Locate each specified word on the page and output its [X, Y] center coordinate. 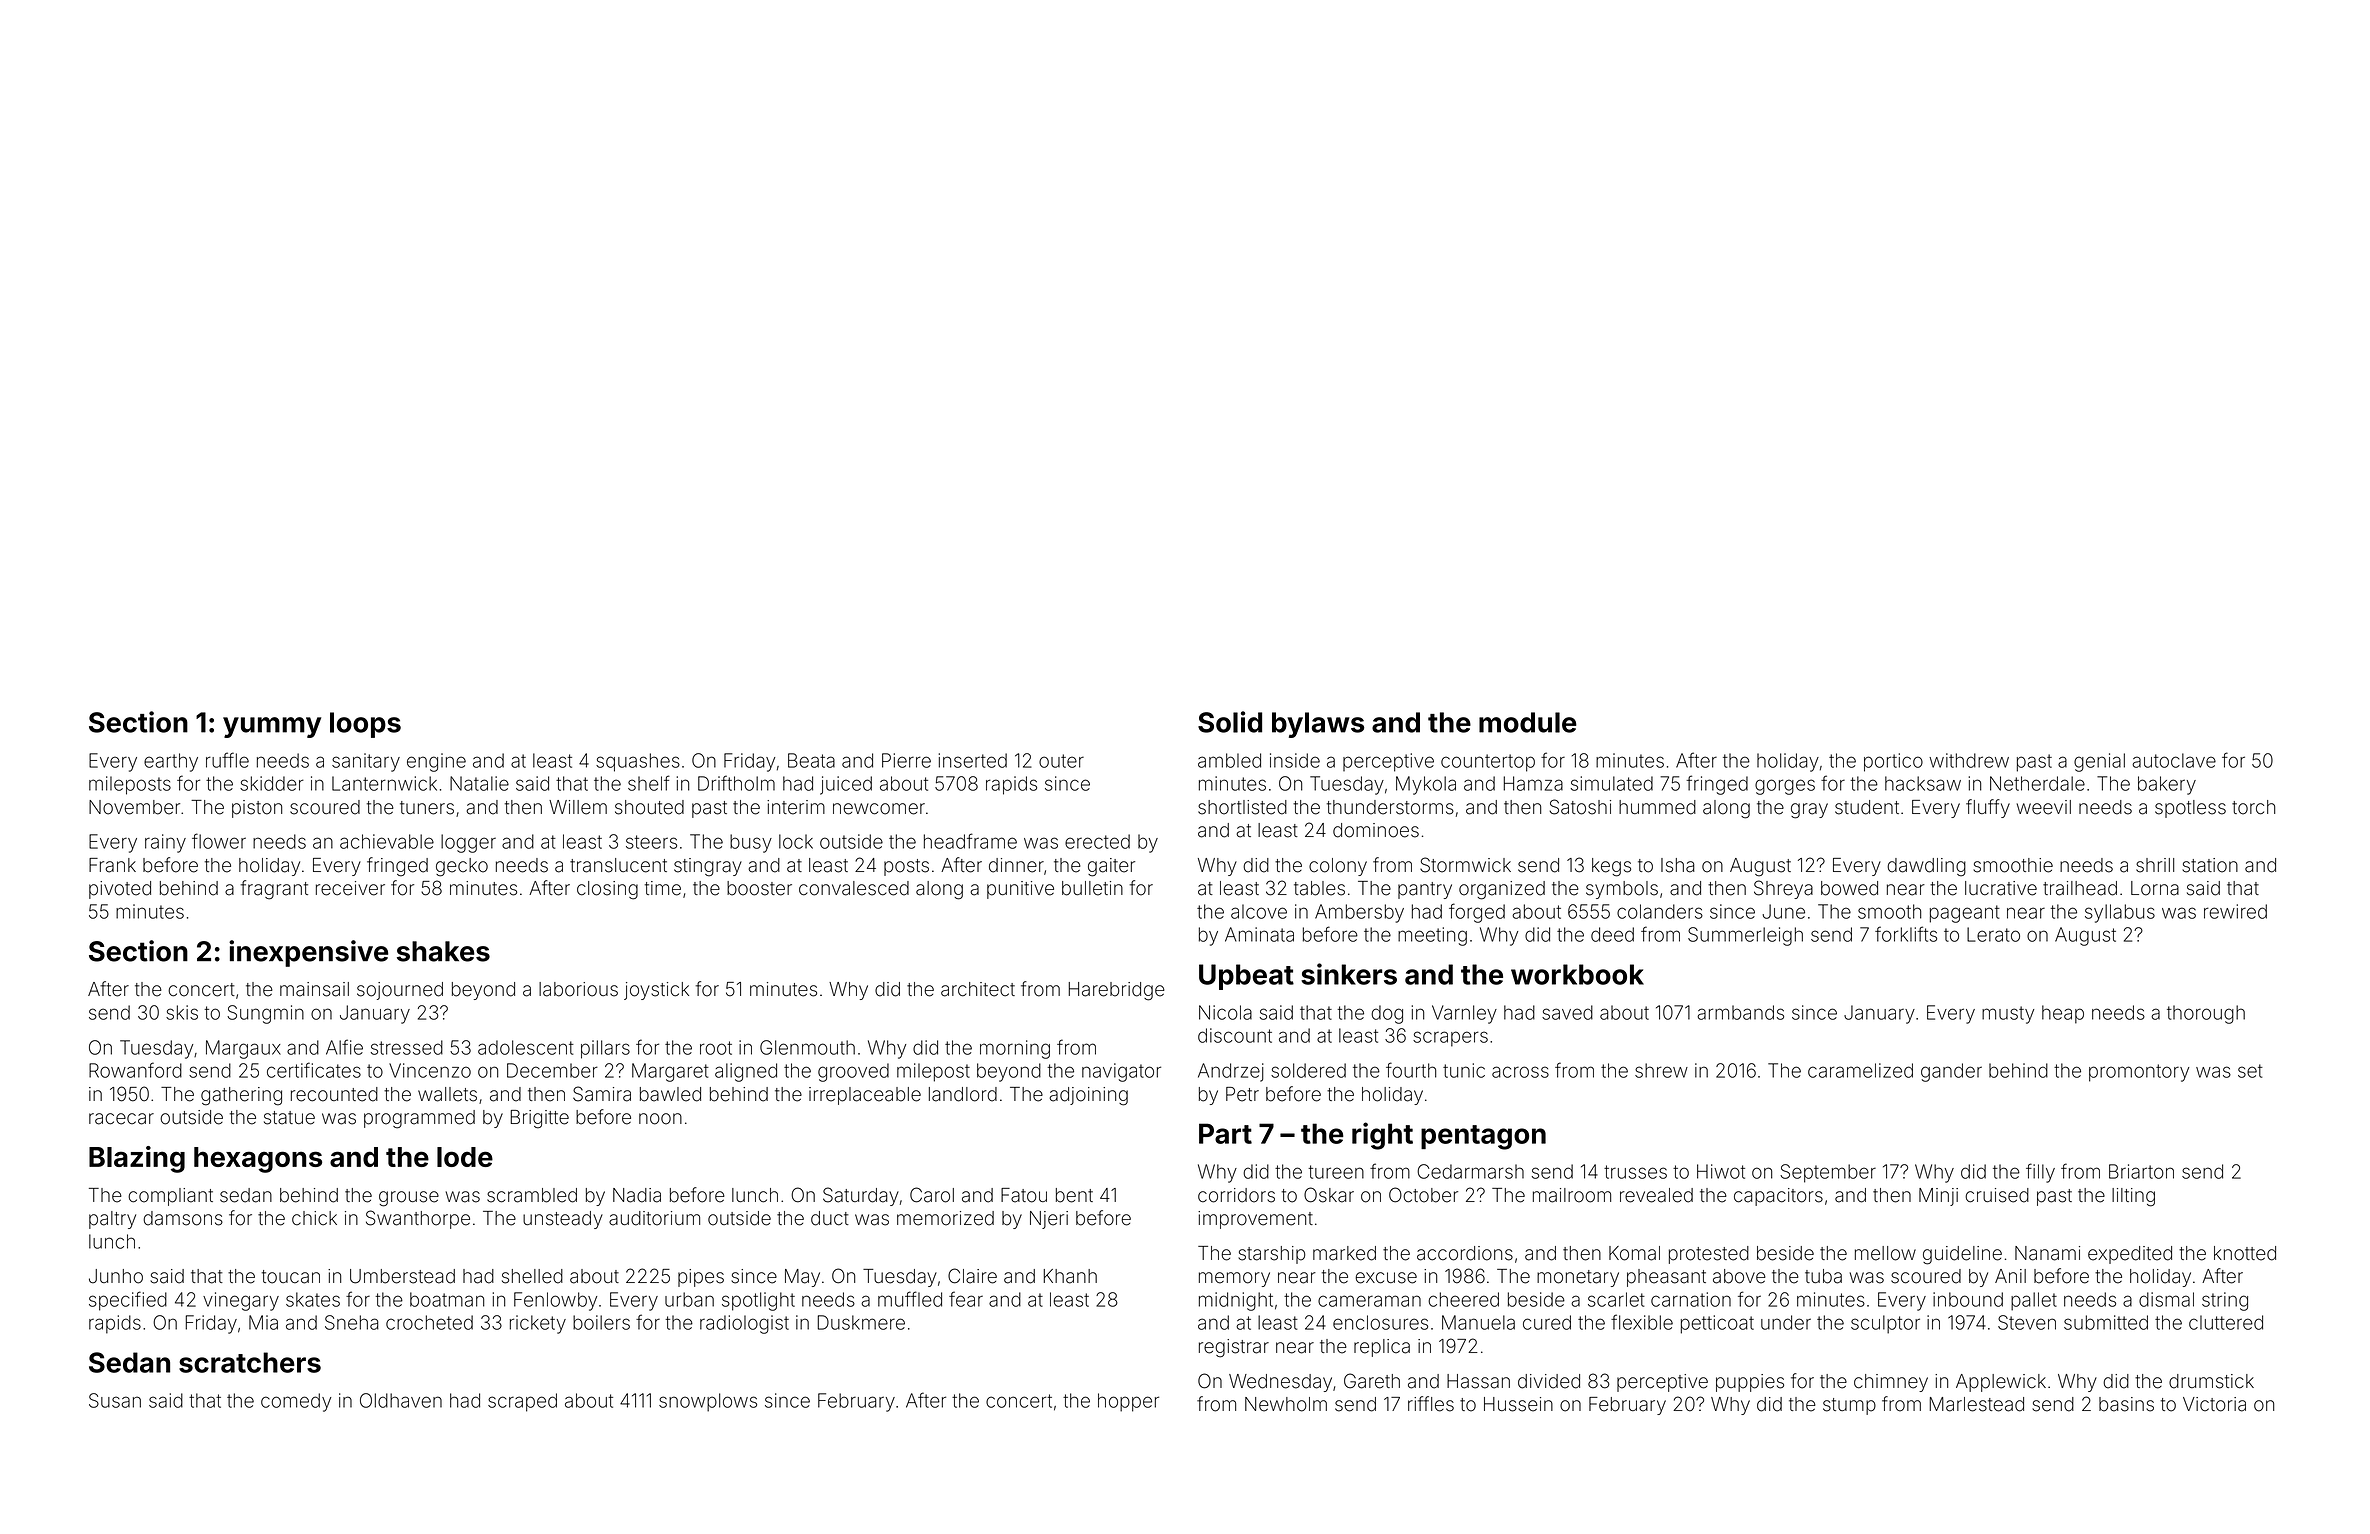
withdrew [1969, 760]
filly [2040, 1173]
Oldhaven [401, 1400]
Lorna [2155, 888]
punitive [1020, 890]
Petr [1242, 1094]
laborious [578, 989]
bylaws [1318, 725]
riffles [1431, 1404]
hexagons [258, 1160]
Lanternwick [384, 783]
